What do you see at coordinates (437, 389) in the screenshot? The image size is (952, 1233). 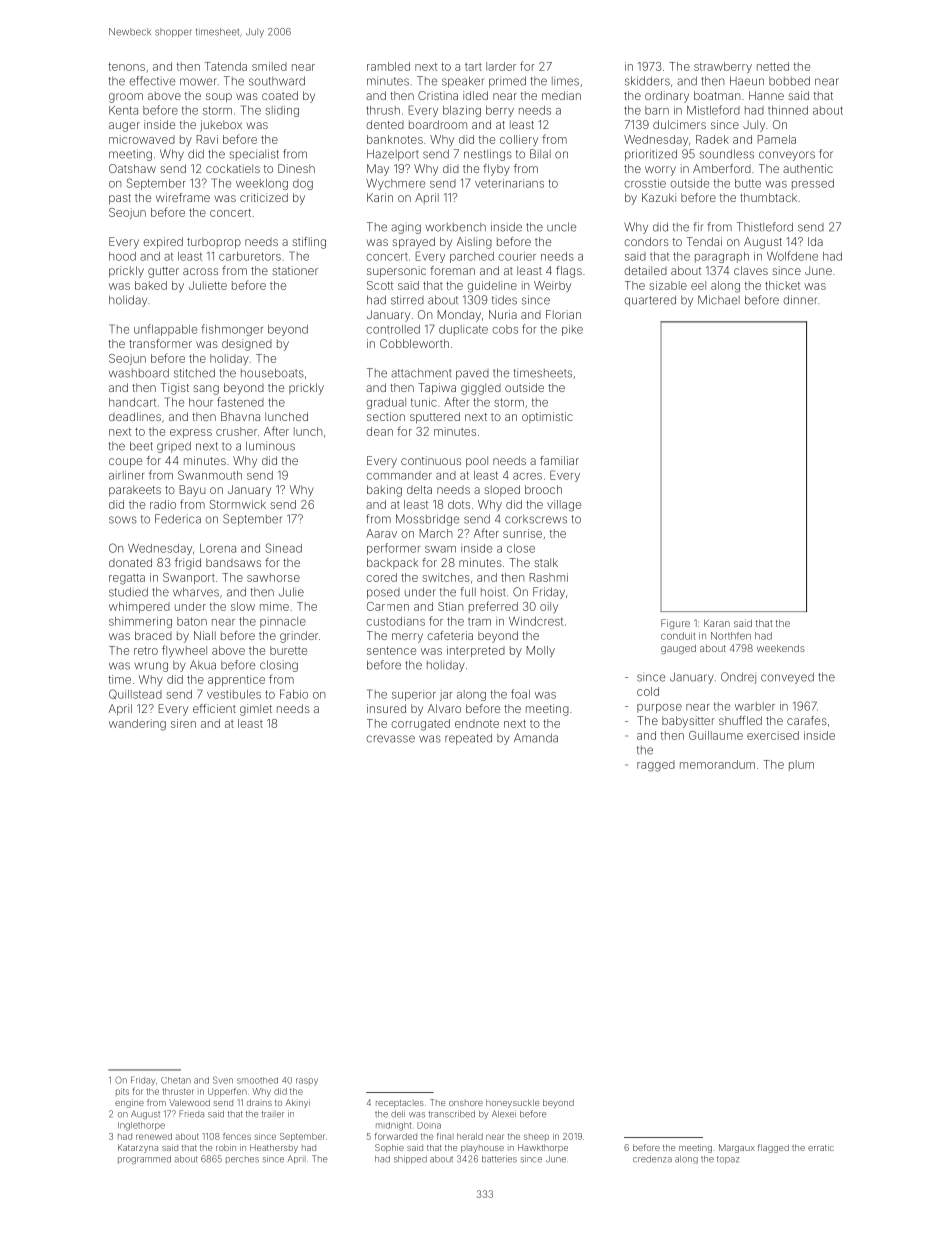 I see `Tapiwa` at bounding box center [437, 389].
